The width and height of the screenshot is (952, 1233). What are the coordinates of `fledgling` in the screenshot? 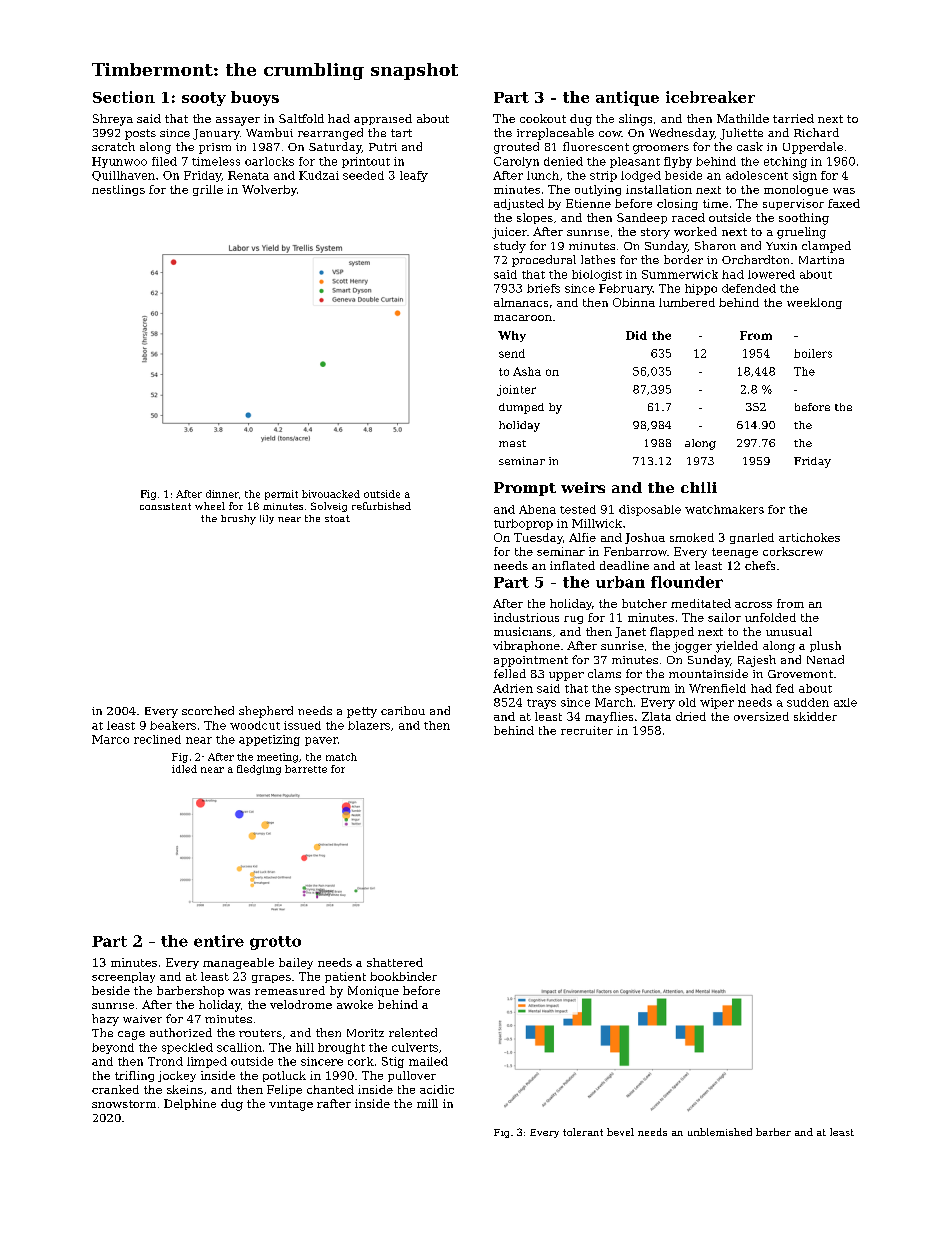 It's located at (259, 770).
